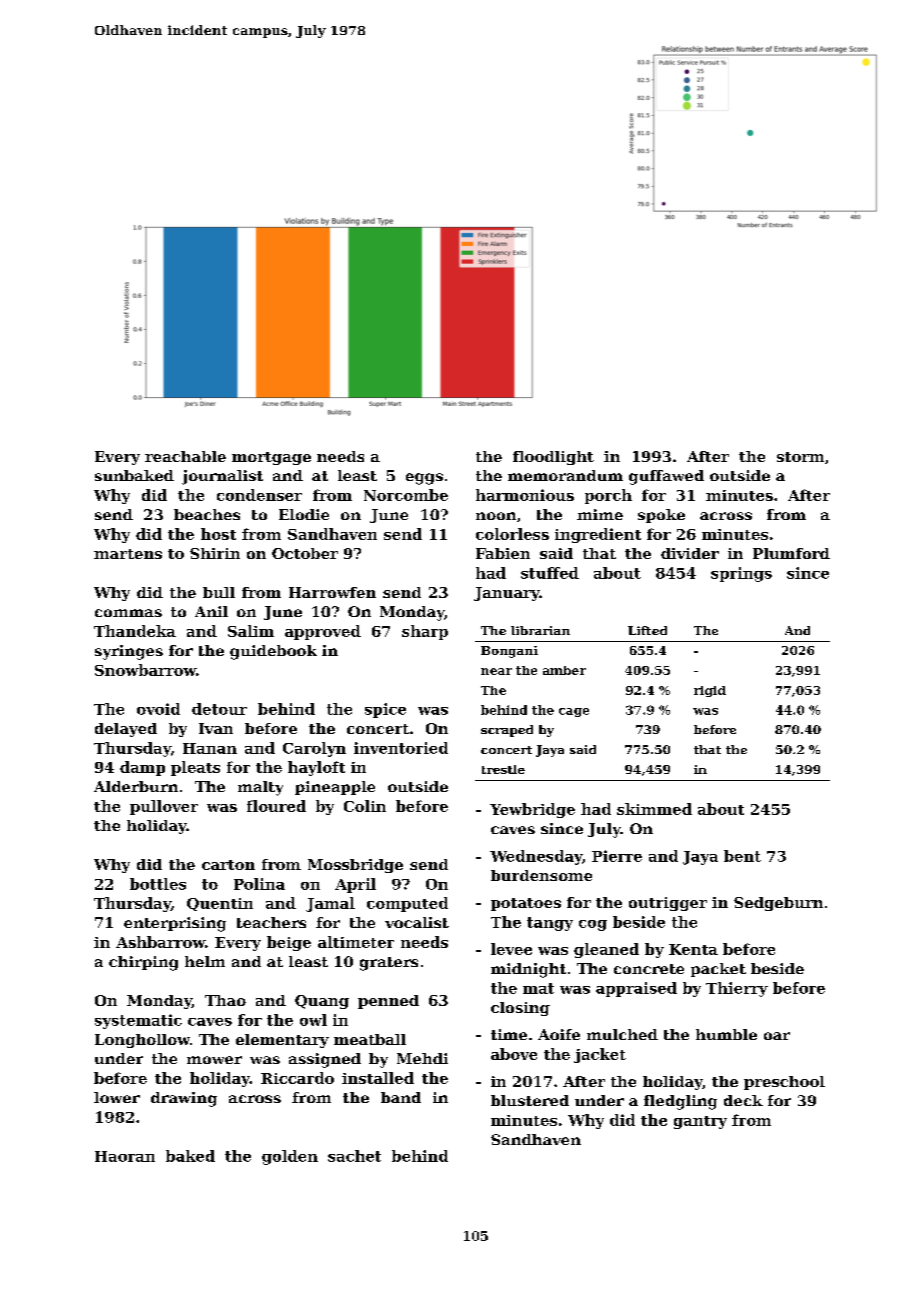  I want to click on harmonious, so click(525, 495).
